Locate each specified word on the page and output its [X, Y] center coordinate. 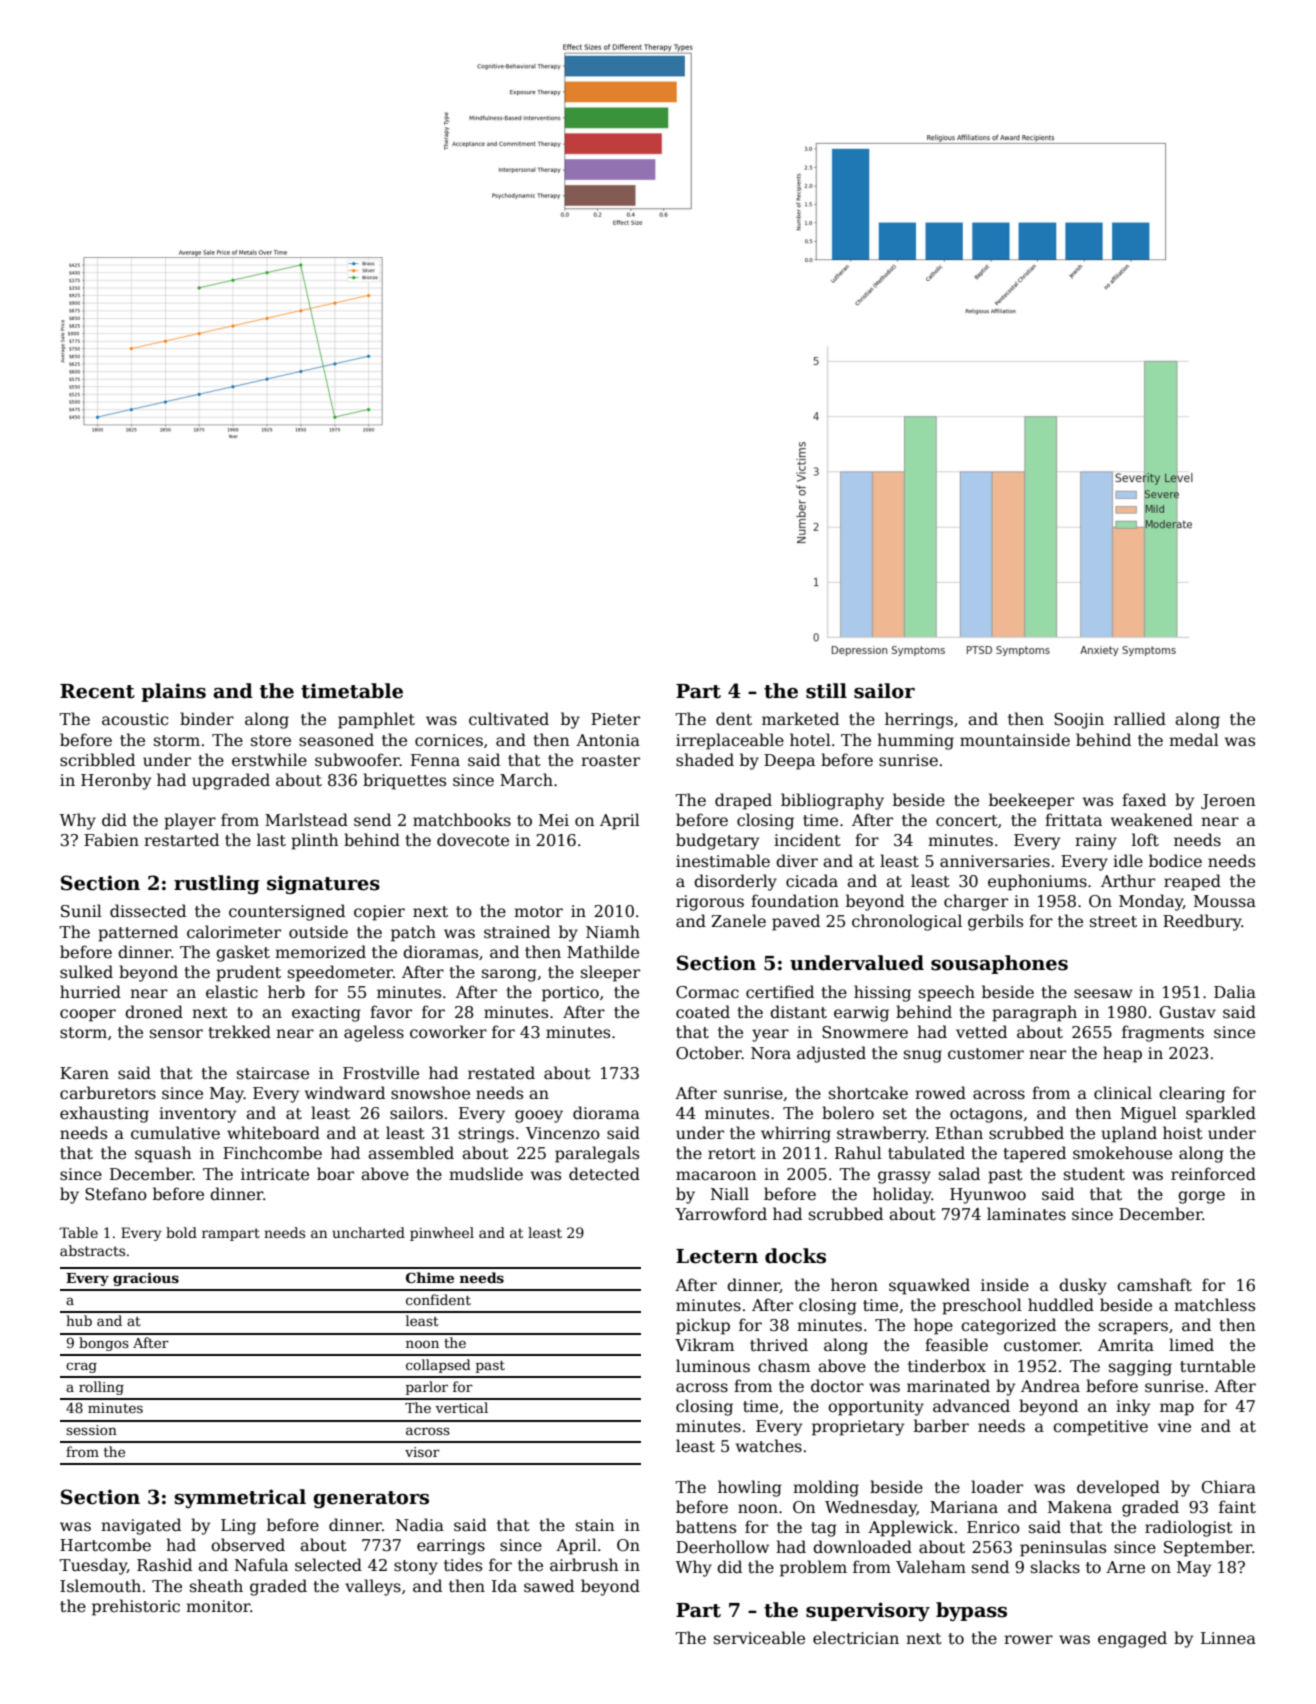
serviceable [759, 1638]
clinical [1123, 1093]
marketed [800, 719]
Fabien [111, 839]
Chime [430, 1277]
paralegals [597, 1154]
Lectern [717, 1256]
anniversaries [995, 861]
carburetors [108, 1093]
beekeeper [1031, 801]
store [271, 741]
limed [1191, 1345]
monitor [218, 1606]
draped [743, 801]
